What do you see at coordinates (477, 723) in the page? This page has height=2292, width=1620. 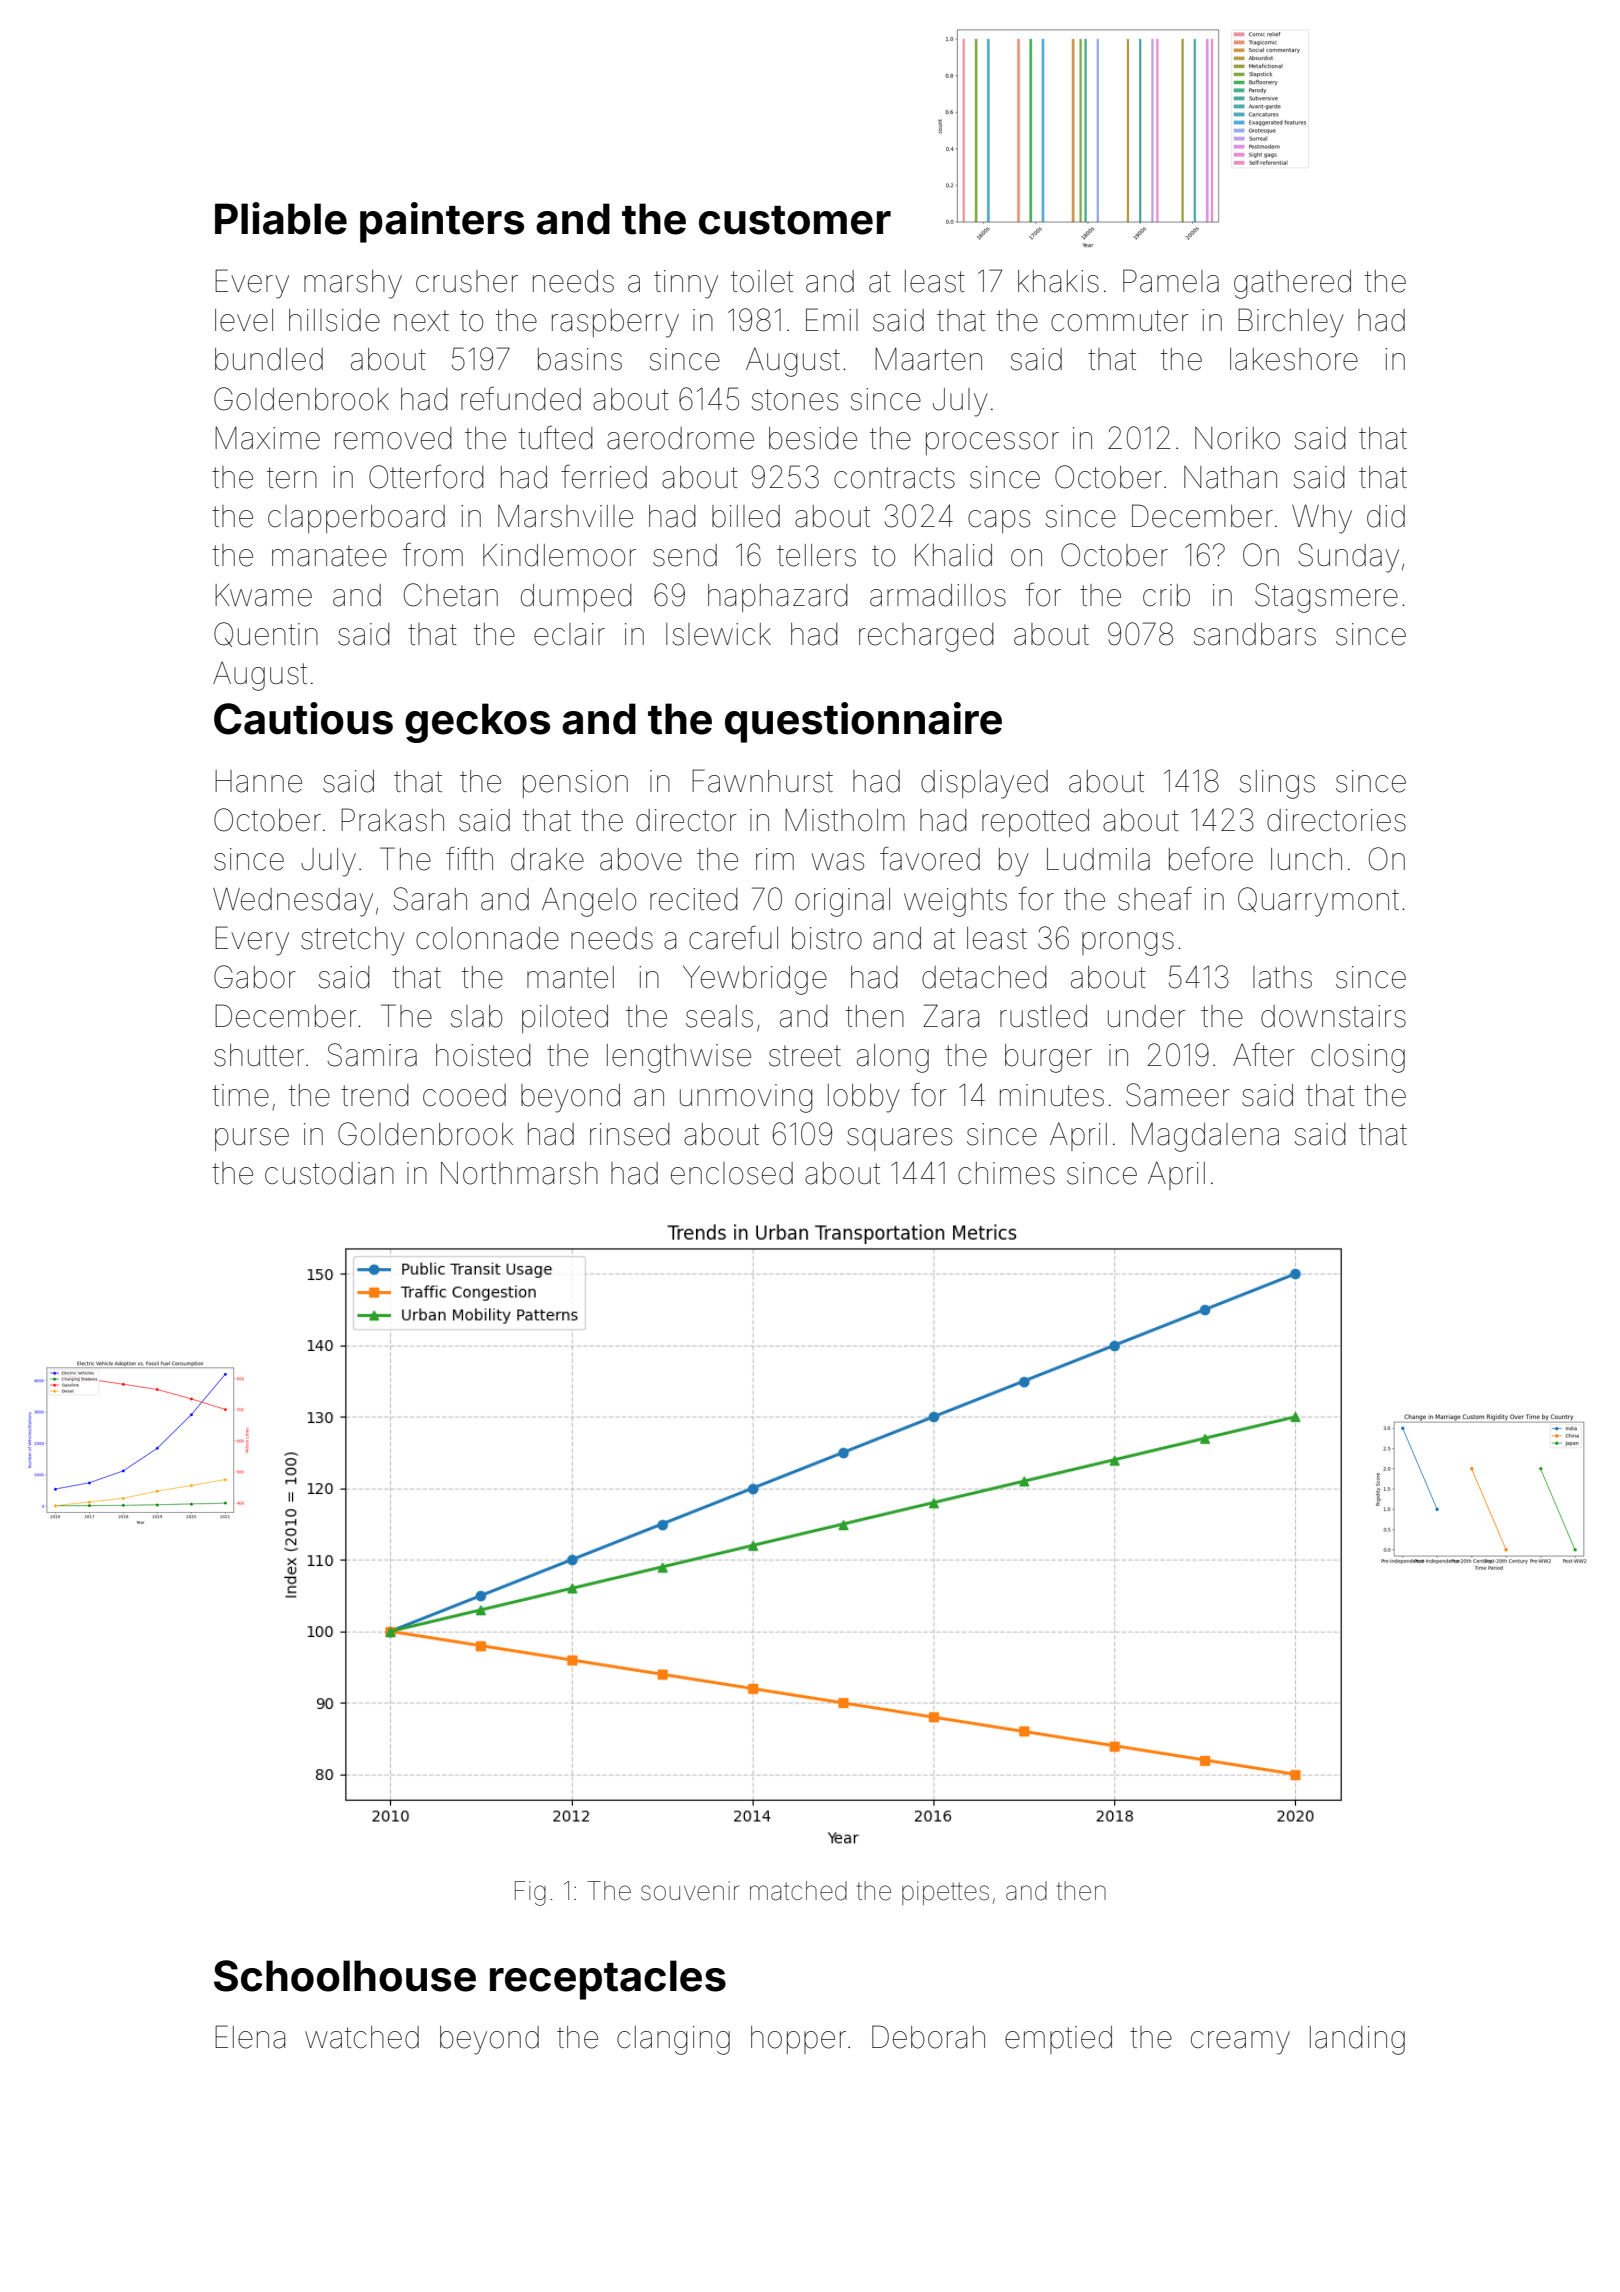 I see `geckos` at bounding box center [477, 723].
